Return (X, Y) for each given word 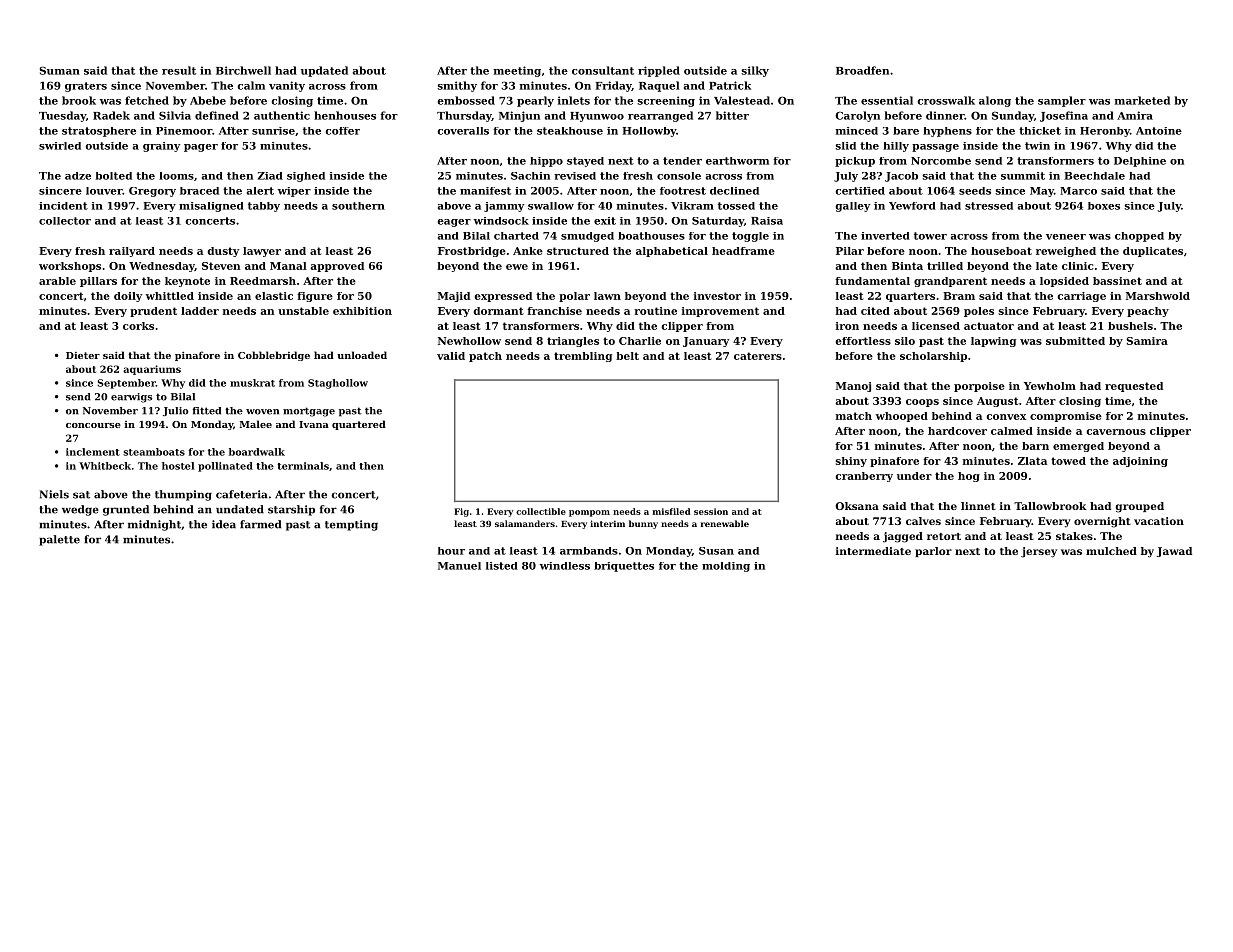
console (679, 176)
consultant (603, 70)
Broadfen (862, 70)
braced (199, 191)
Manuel (459, 566)
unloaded (362, 355)
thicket (1040, 131)
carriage (1082, 297)
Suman (59, 70)
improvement (720, 312)
